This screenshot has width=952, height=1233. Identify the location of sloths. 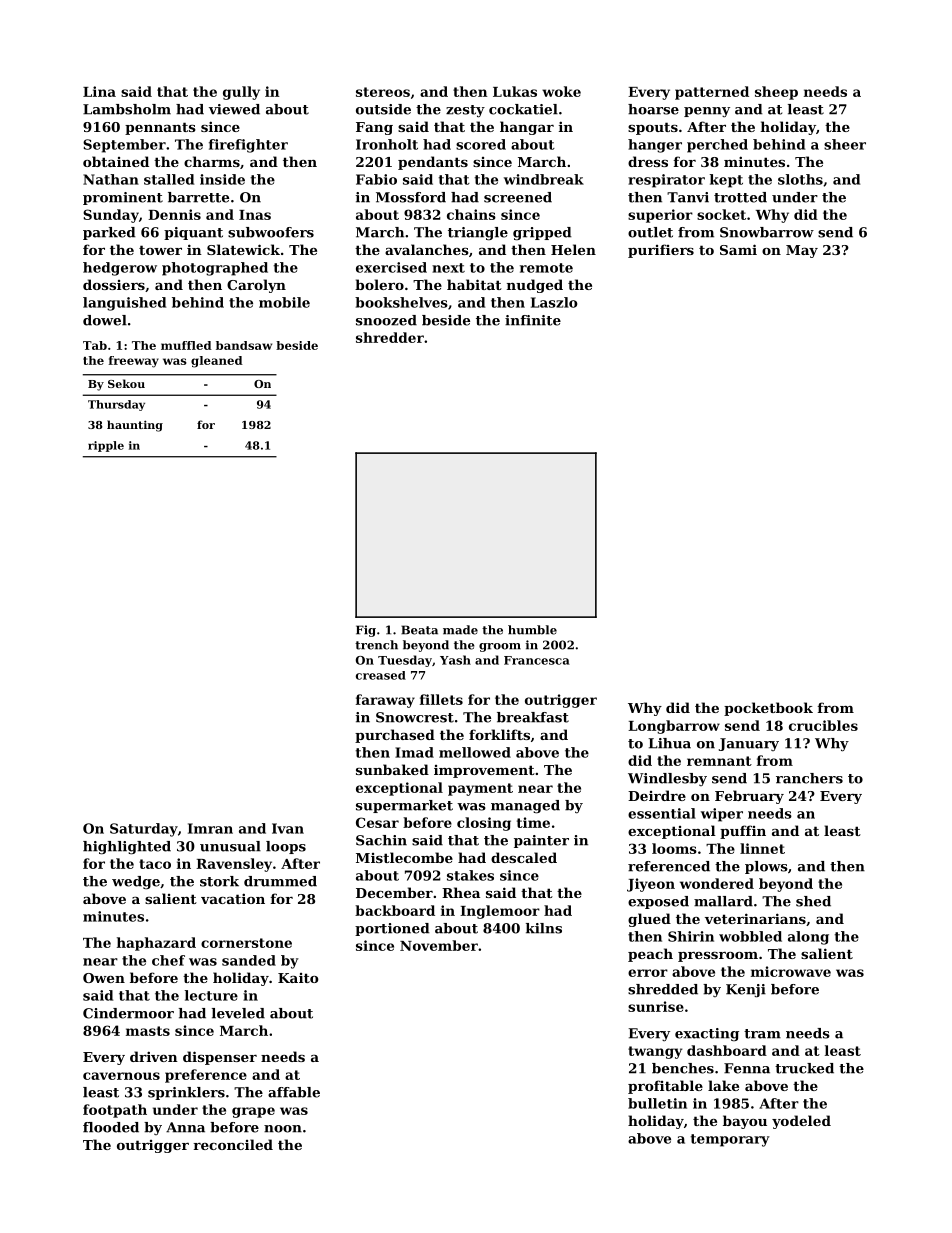
(800, 179).
